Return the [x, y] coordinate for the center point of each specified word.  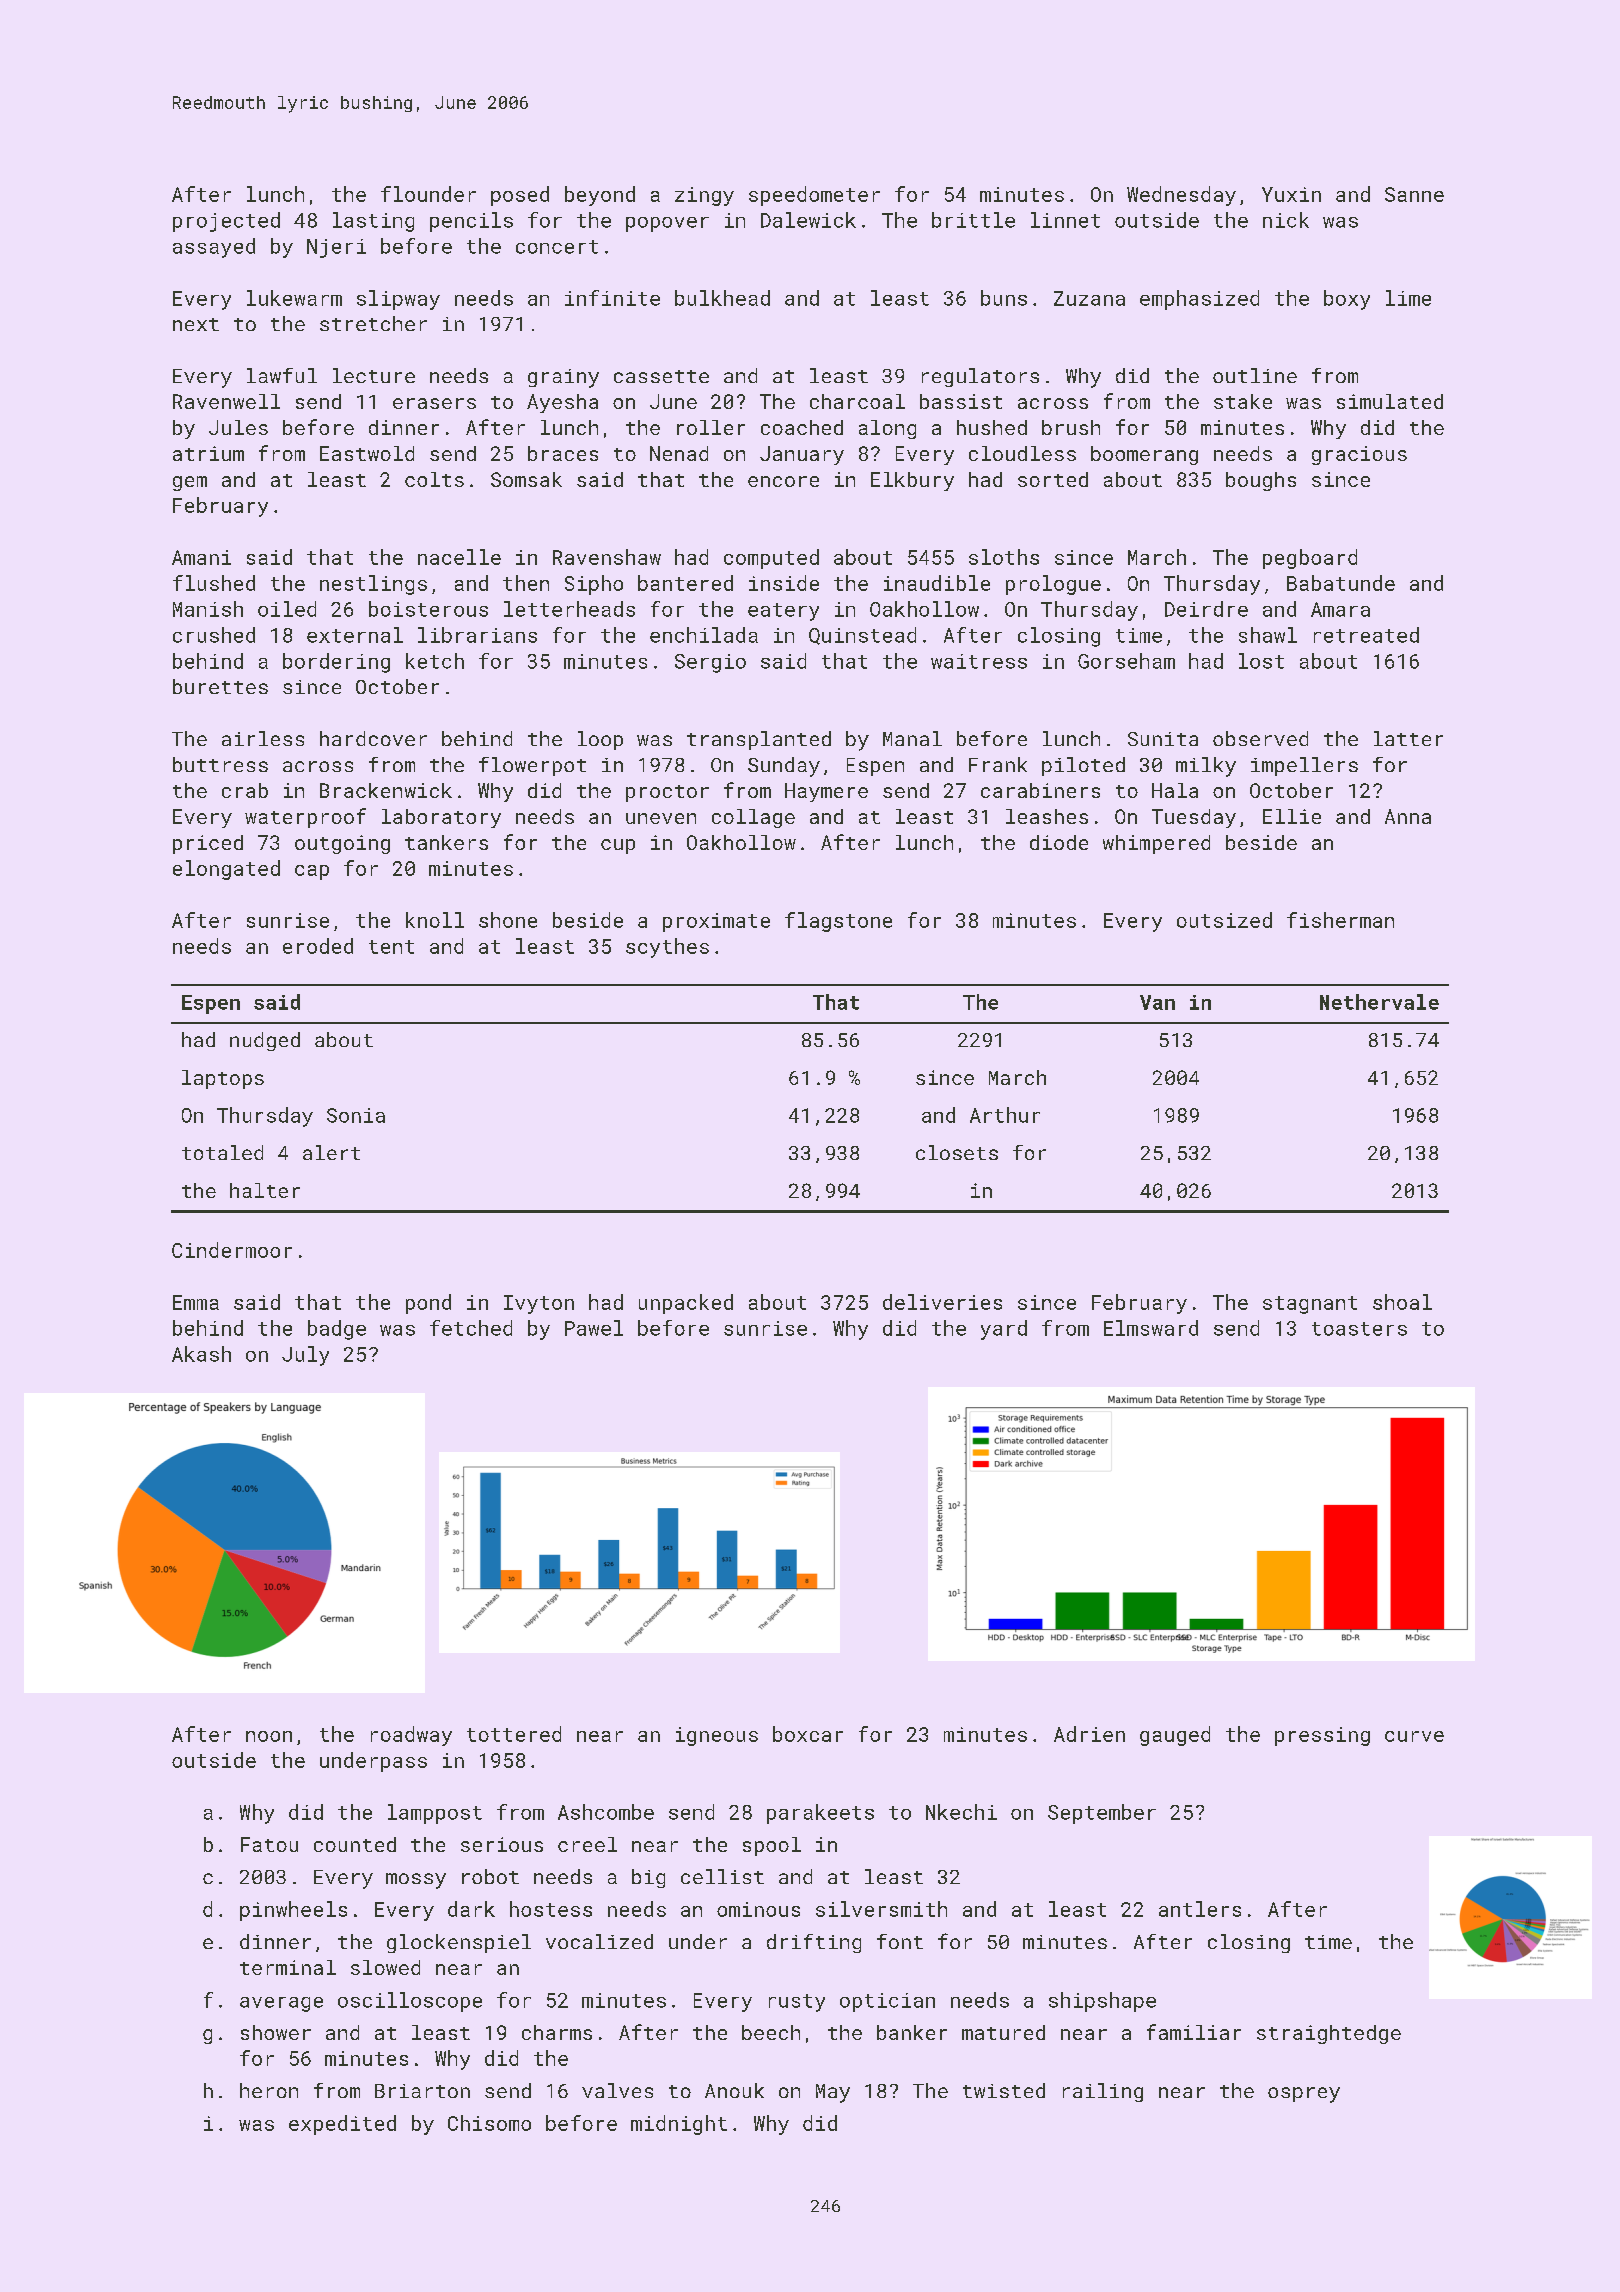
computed [771, 559]
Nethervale [1379, 1002]
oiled [287, 609]
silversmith [881, 1909]
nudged [265, 1041]
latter [1408, 738]
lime [1408, 298]
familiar [1194, 2032]
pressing [1322, 1736]
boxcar [808, 1734]
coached [802, 427]
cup [618, 846]
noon [269, 1736]
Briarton [422, 2091]
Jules [238, 427]
